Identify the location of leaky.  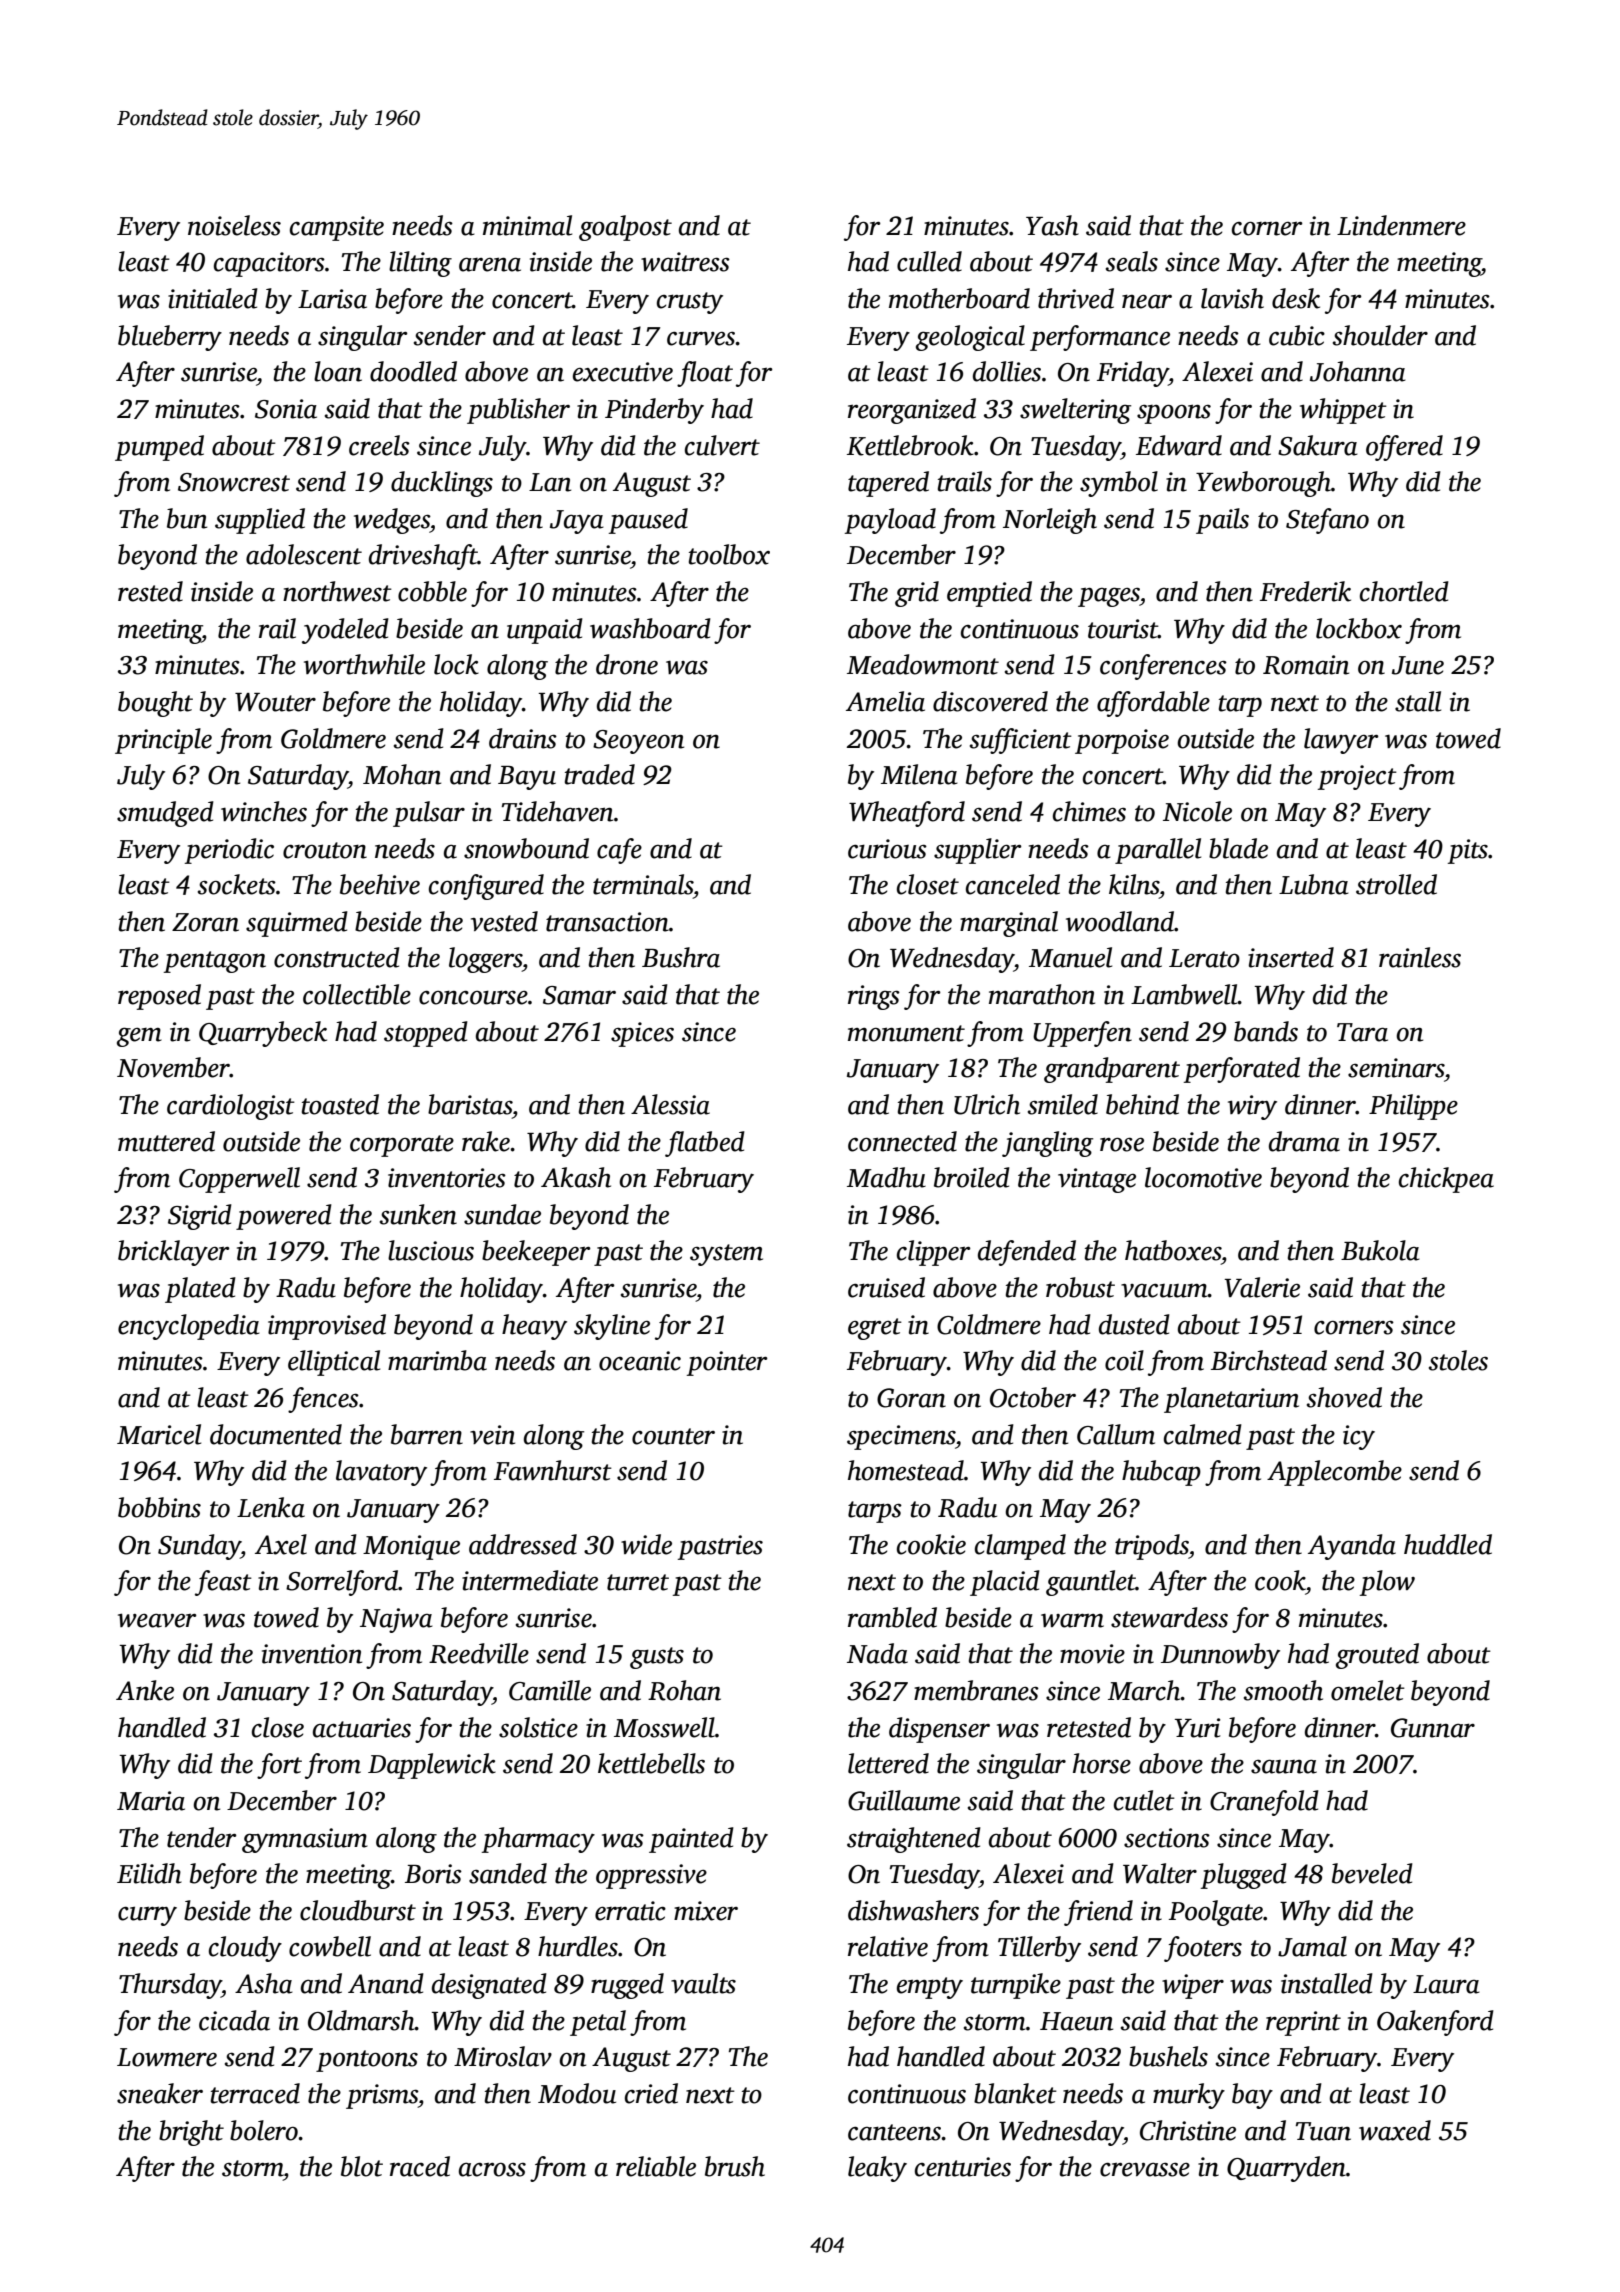
(877, 2169).
